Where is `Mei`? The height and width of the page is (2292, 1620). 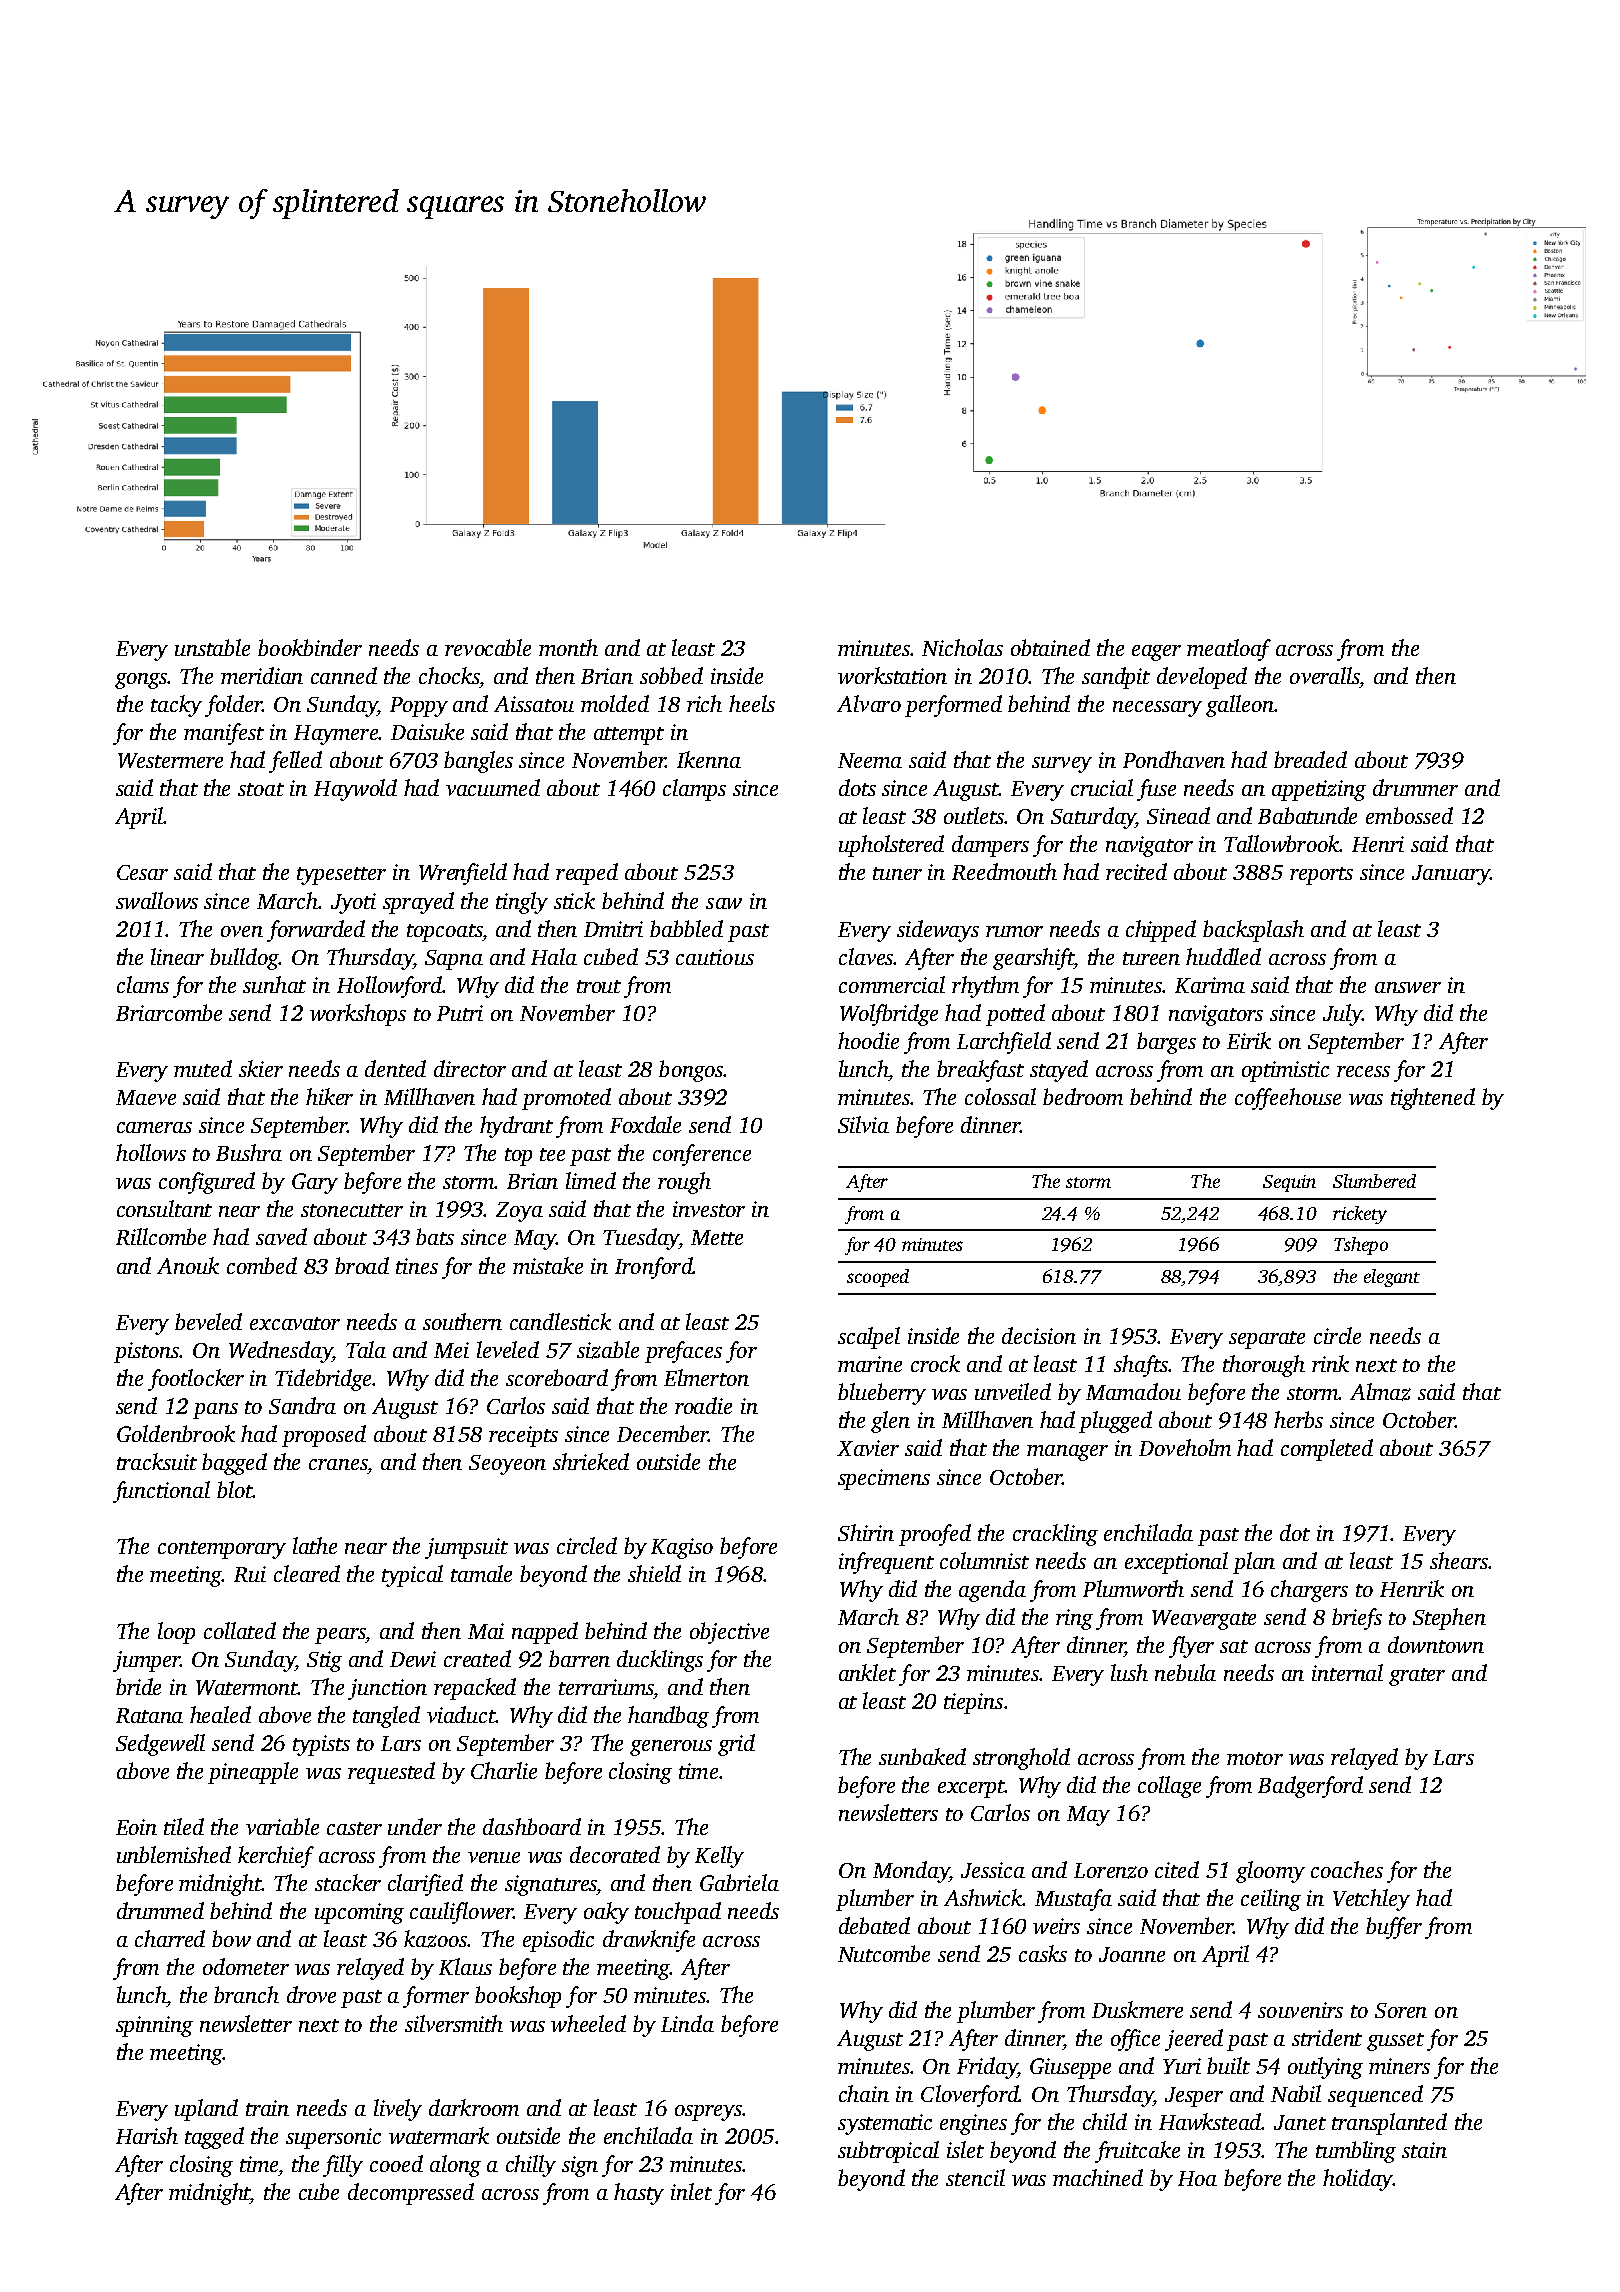
Mei is located at coordinates (451, 1350).
